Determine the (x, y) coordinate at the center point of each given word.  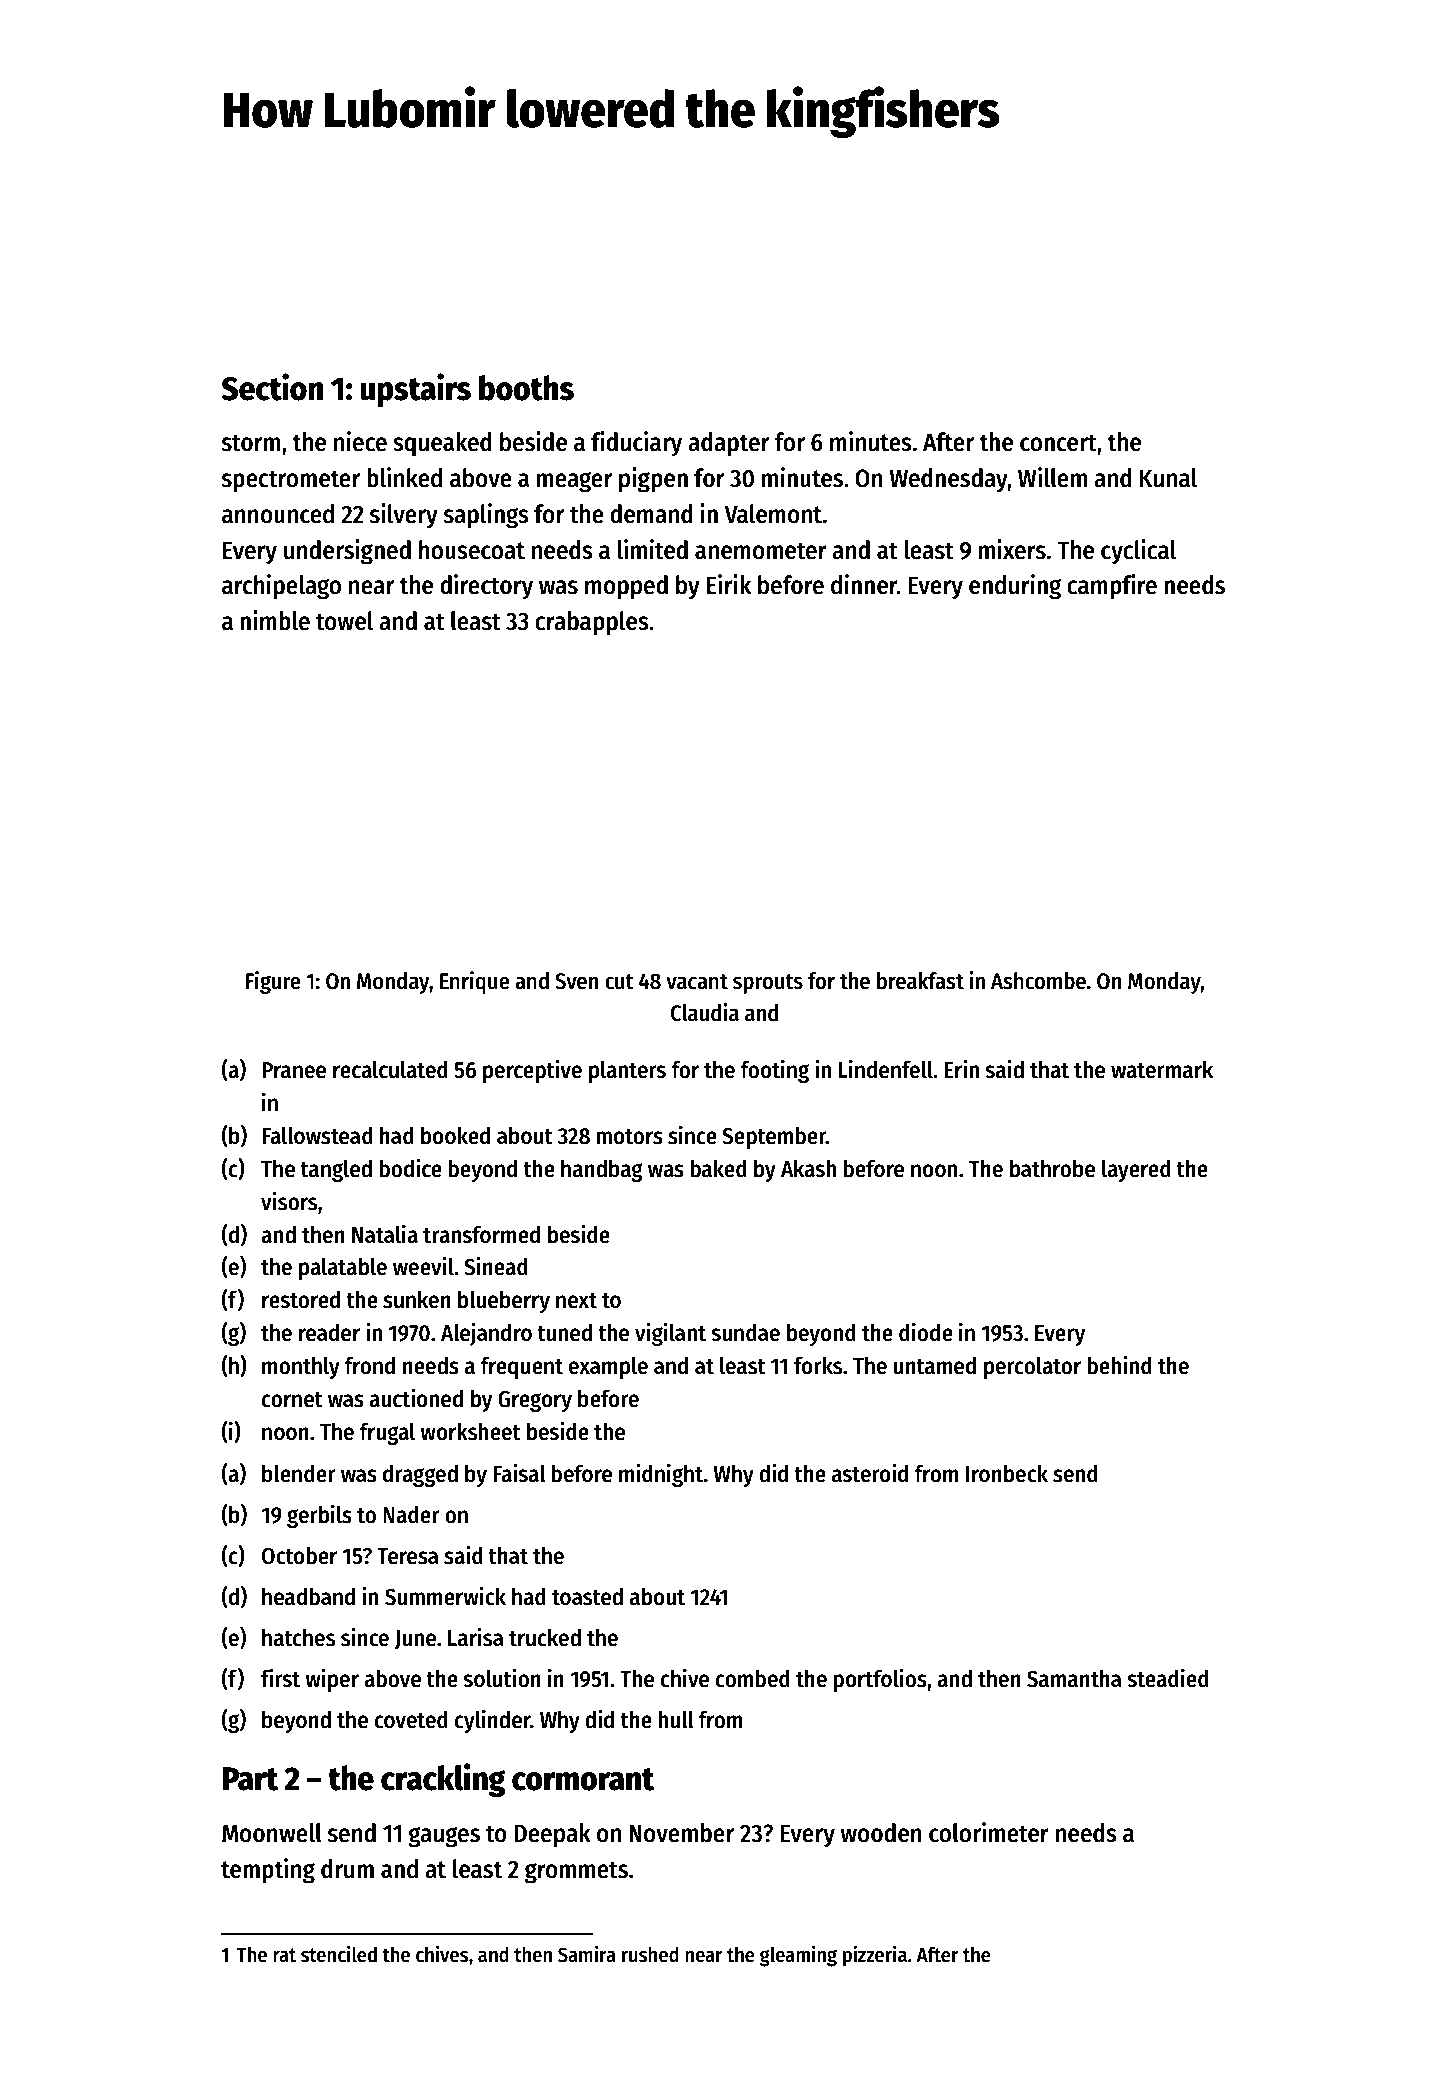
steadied (1168, 1678)
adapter (728, 444)
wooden (881, 1833)
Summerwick (445, 1596)
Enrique (475, 982)
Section (272, 387)
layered (1136, 1170)
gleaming (798, 1956)
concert (1058, 443)
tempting (268, 1871)
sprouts (768, 984)
